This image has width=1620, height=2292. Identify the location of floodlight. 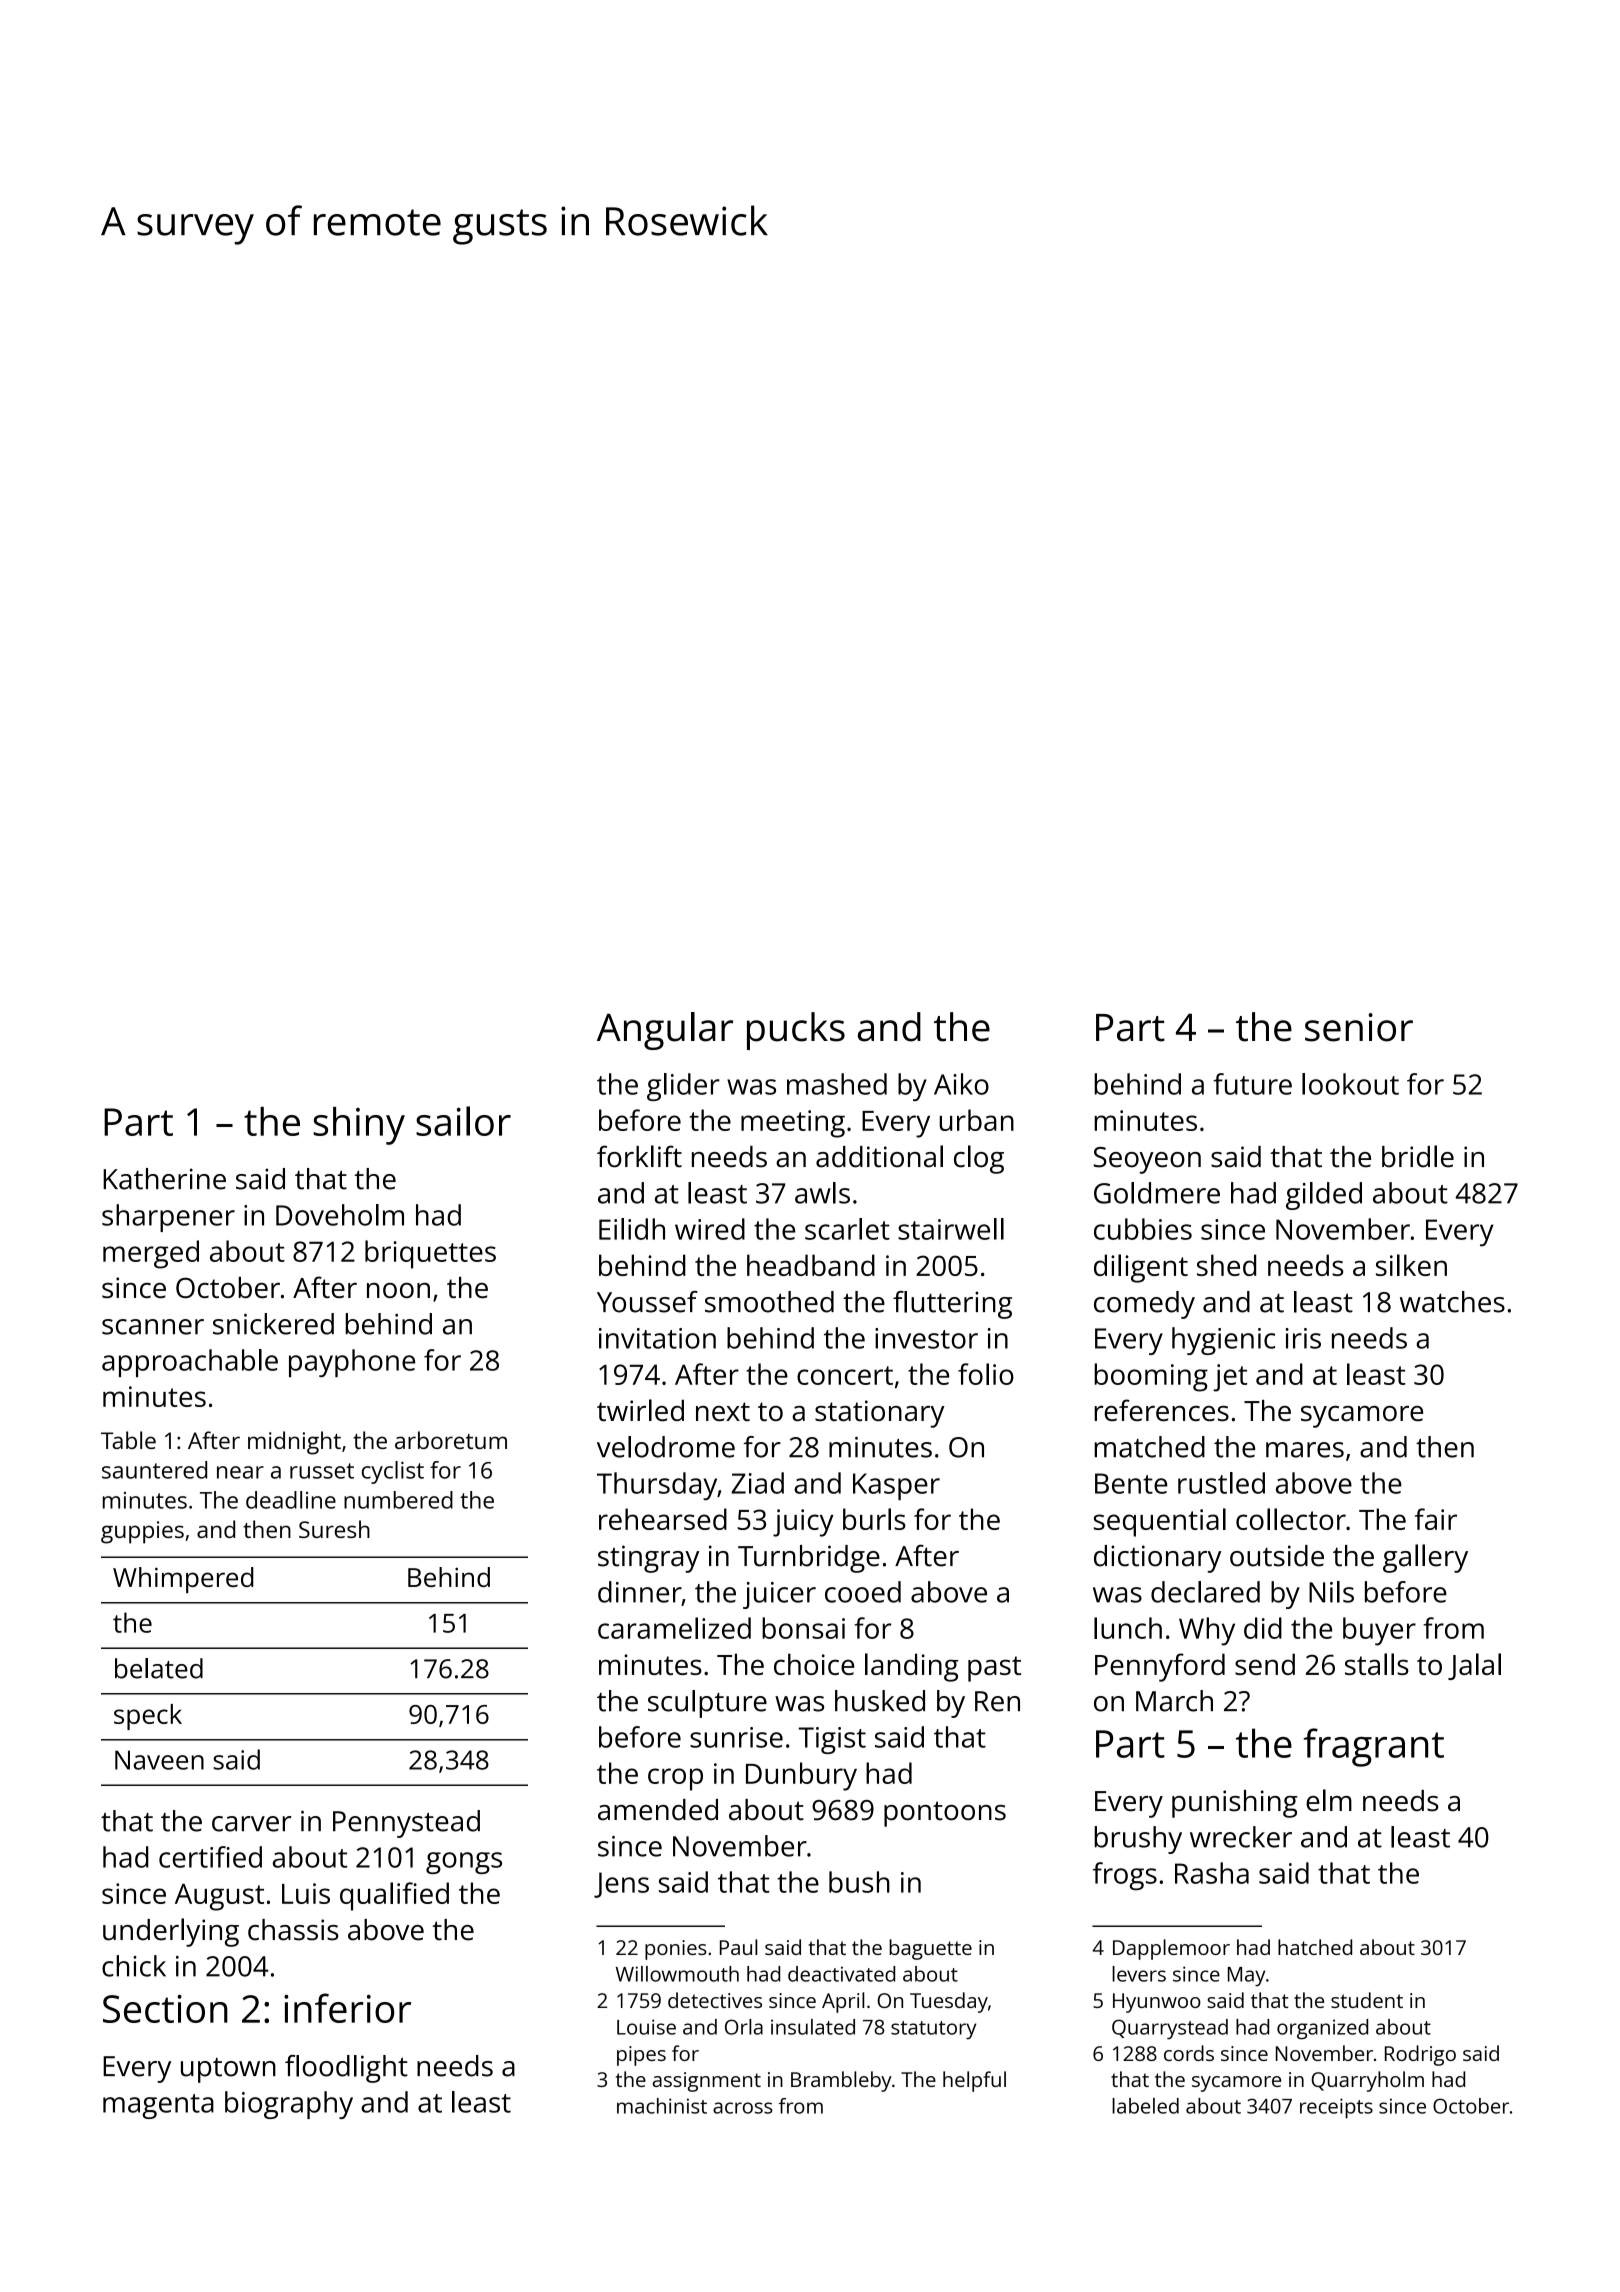
(346, 2069).
